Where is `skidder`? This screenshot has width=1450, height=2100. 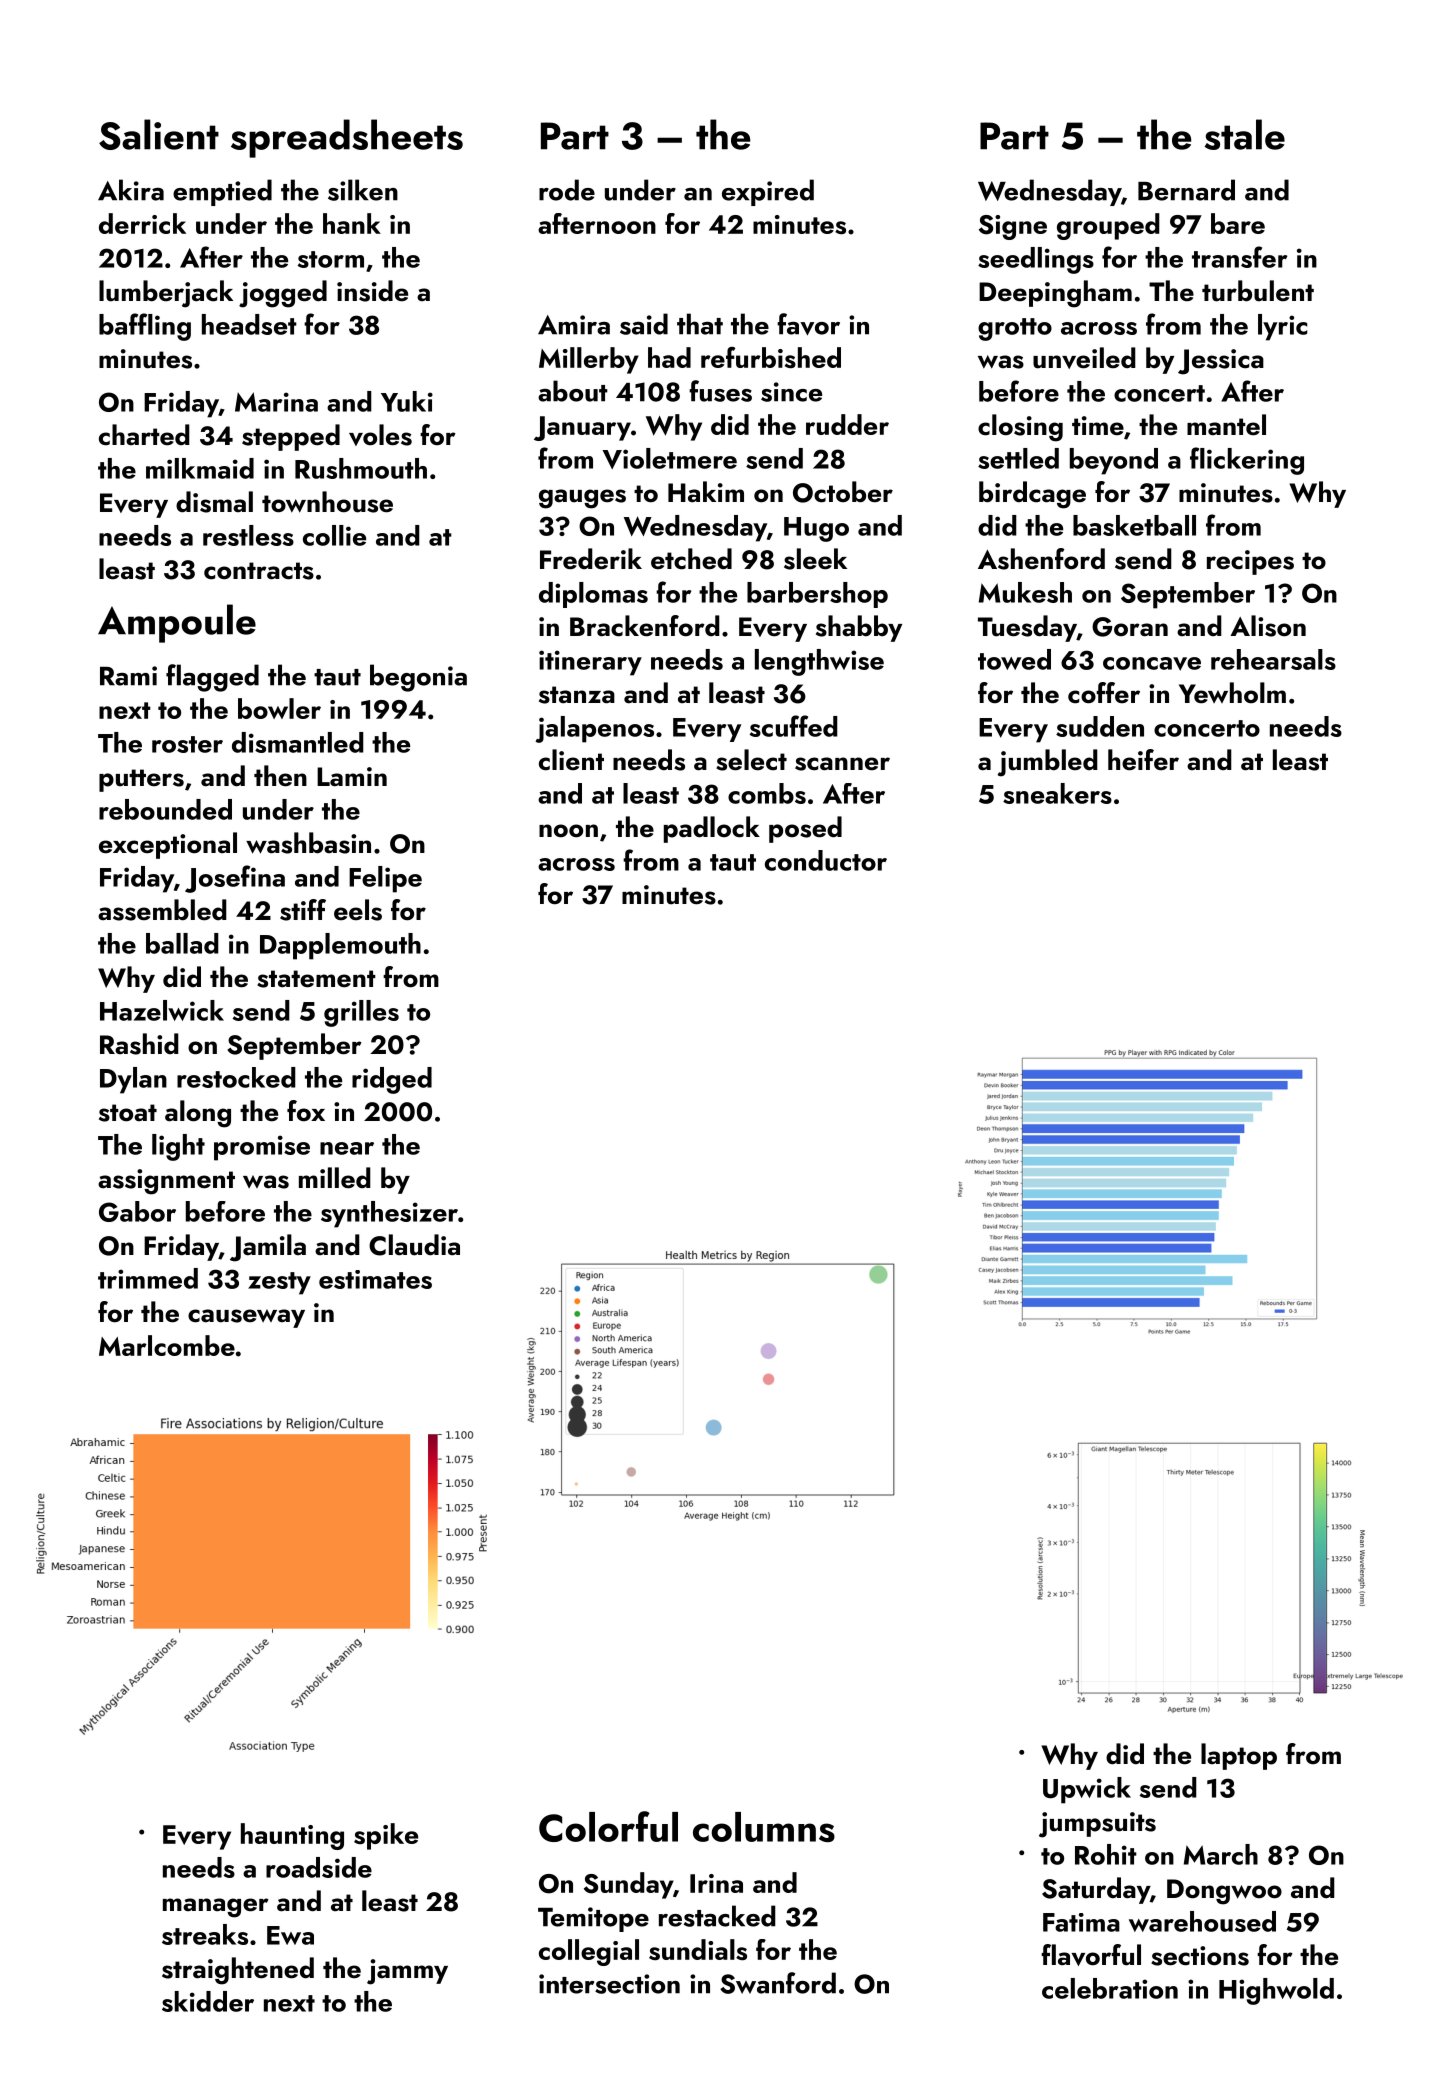 skidder is located at coordinates (208, 2001).
